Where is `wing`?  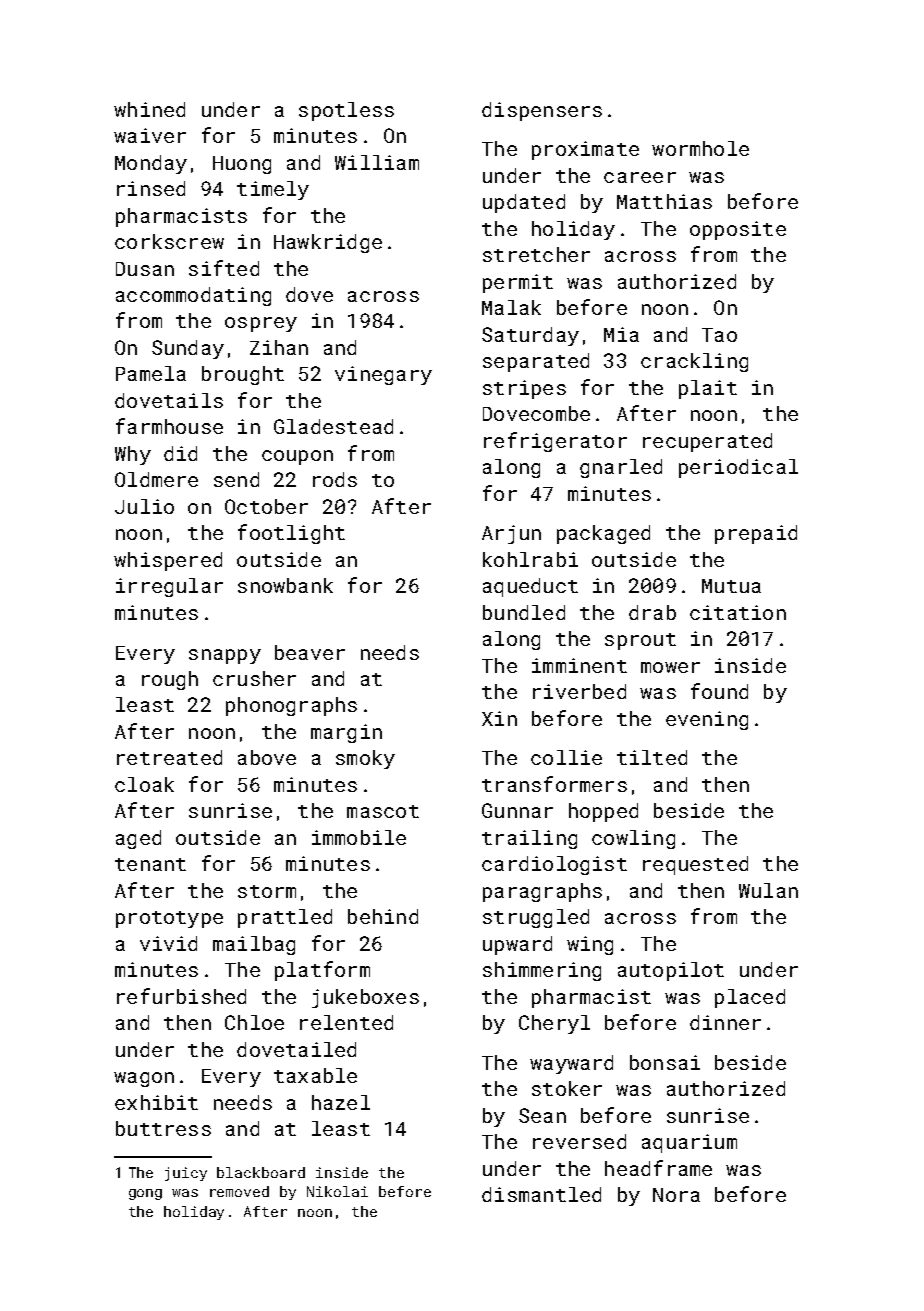
wing is located at coordinates (590, 945).
